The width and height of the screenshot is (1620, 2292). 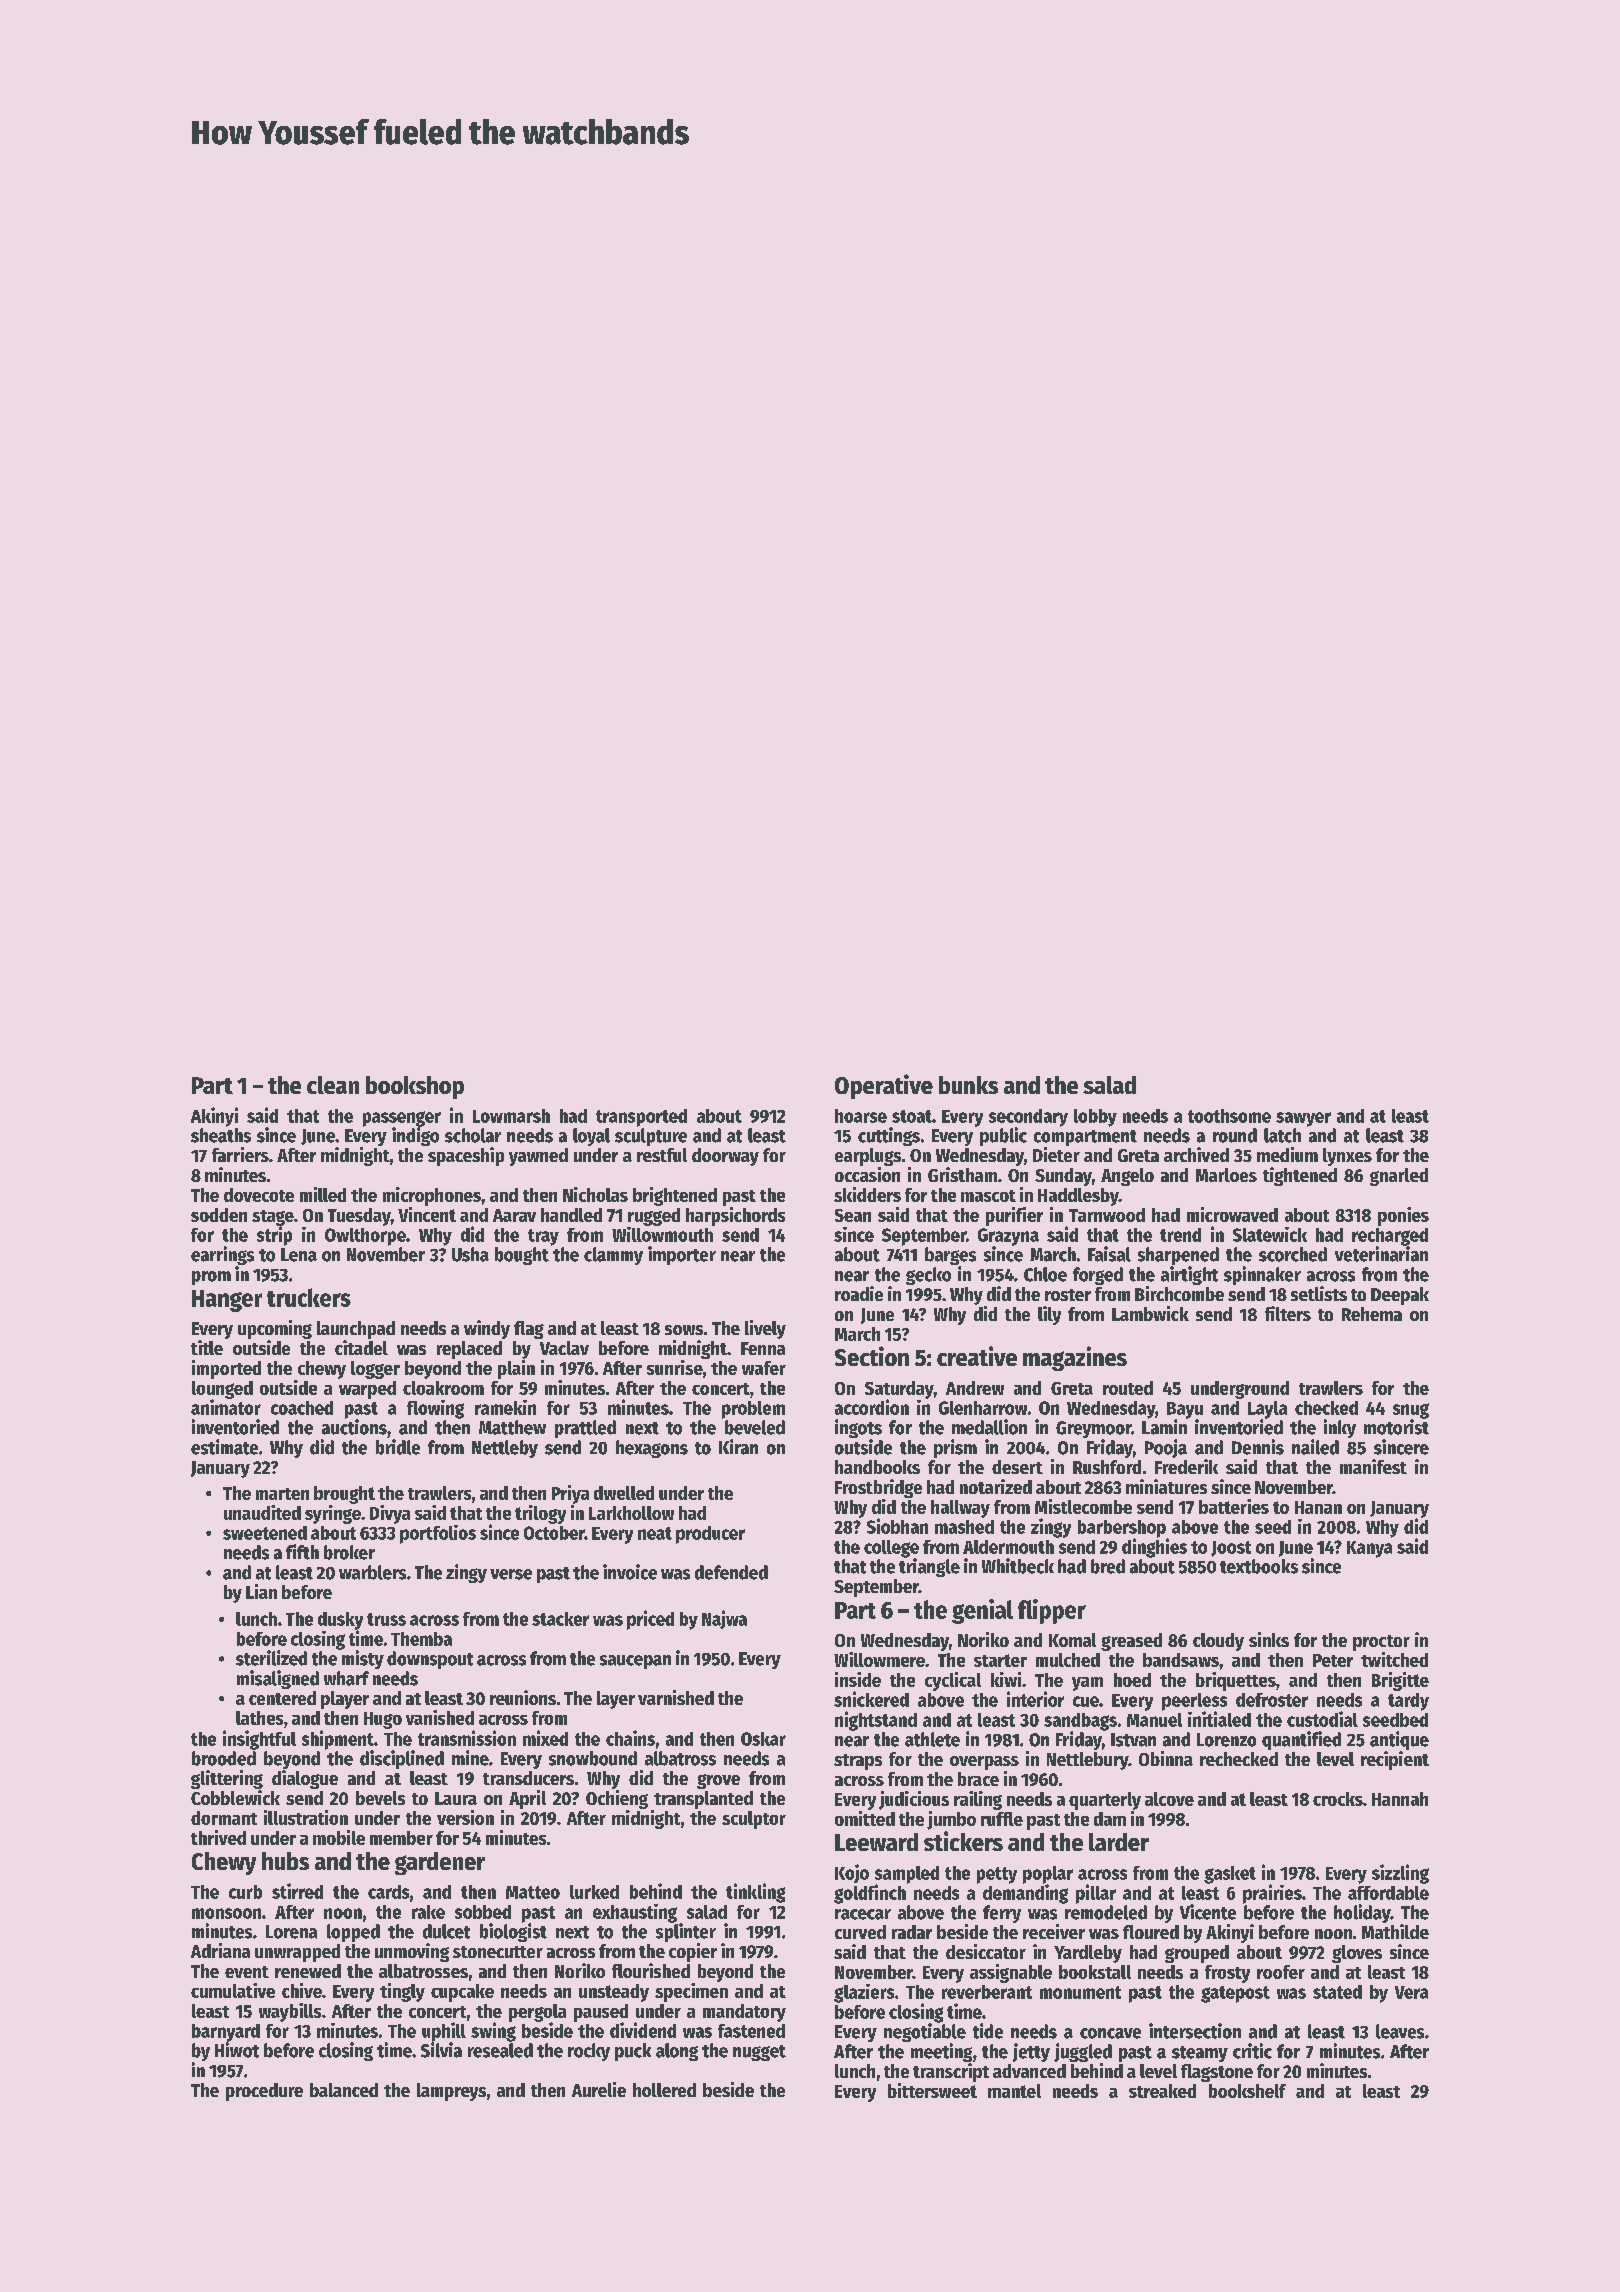 What do you see at coordinates (664, 2090) in the screenshot?
I see `hollered` at bounding box center [664, 2090].
